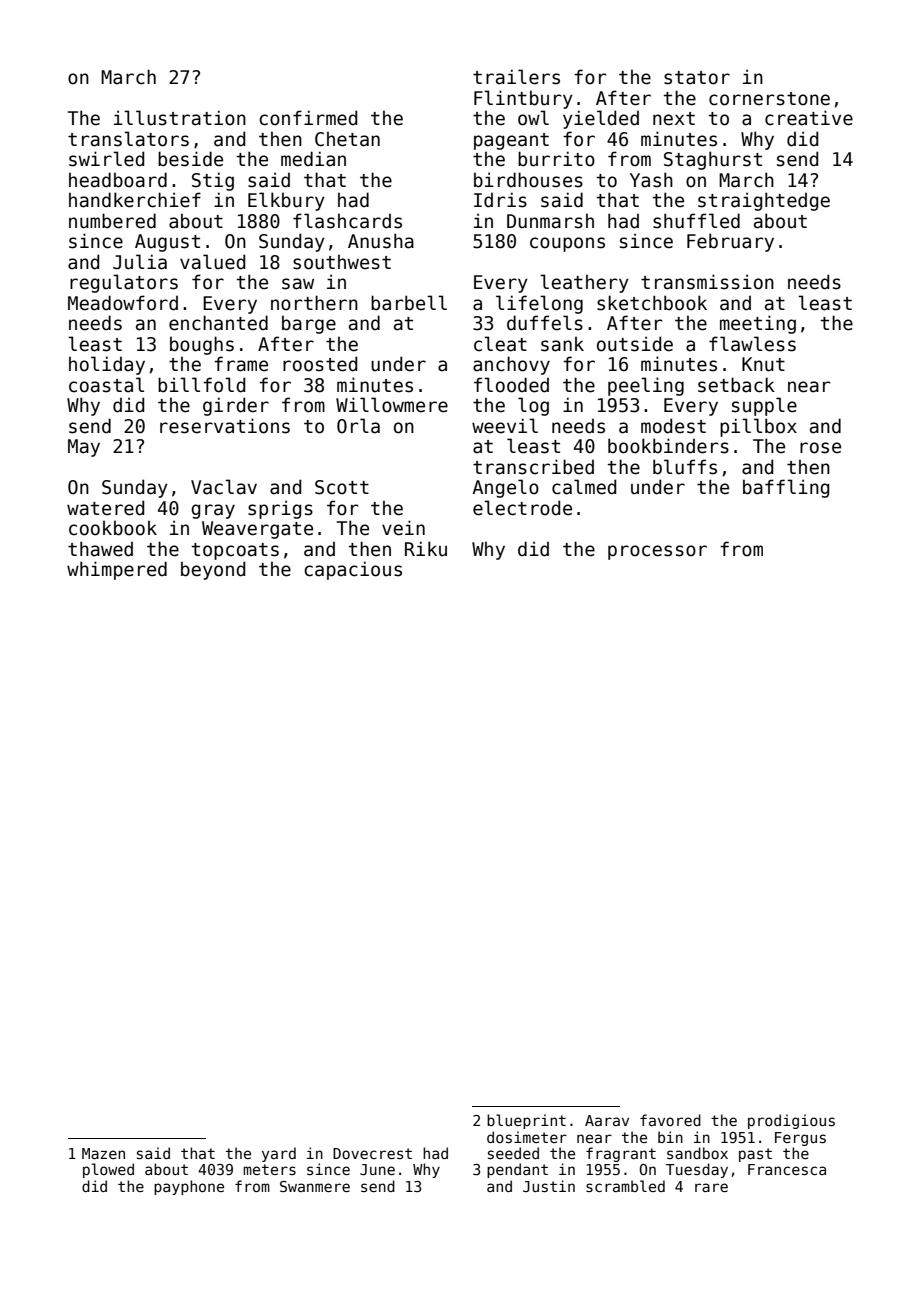 The height and width of the document is (1308, 924). Describe the element at coordinates (225, 426) in the document. I see `reservations` at that location.
